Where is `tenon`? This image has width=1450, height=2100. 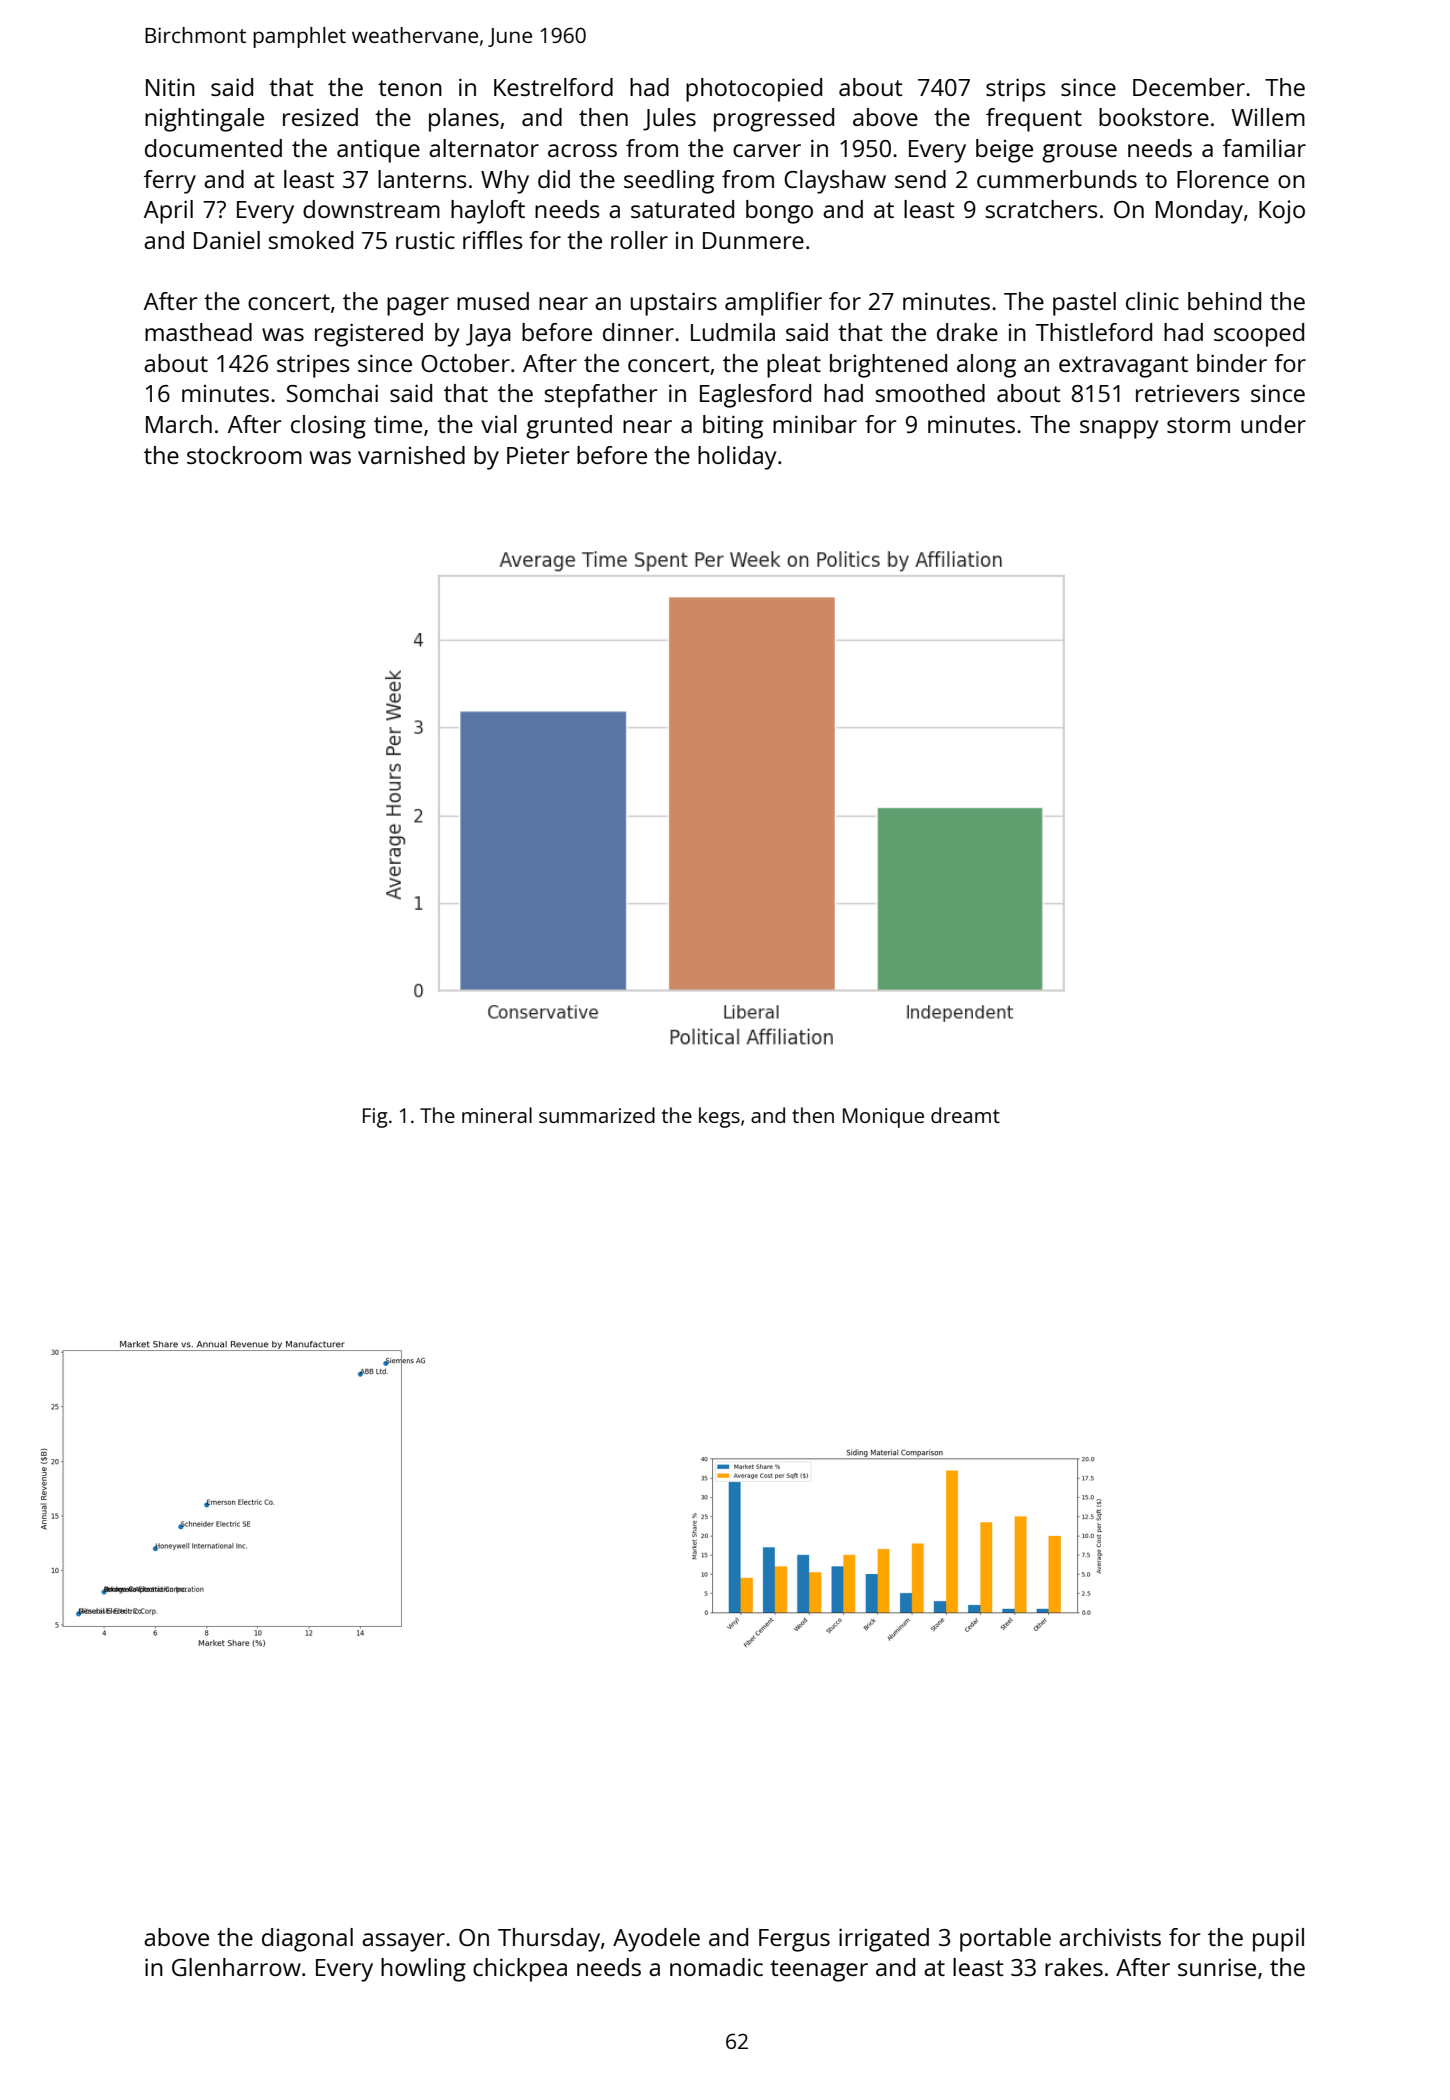
tenon is located at coordinates (410, 88).
